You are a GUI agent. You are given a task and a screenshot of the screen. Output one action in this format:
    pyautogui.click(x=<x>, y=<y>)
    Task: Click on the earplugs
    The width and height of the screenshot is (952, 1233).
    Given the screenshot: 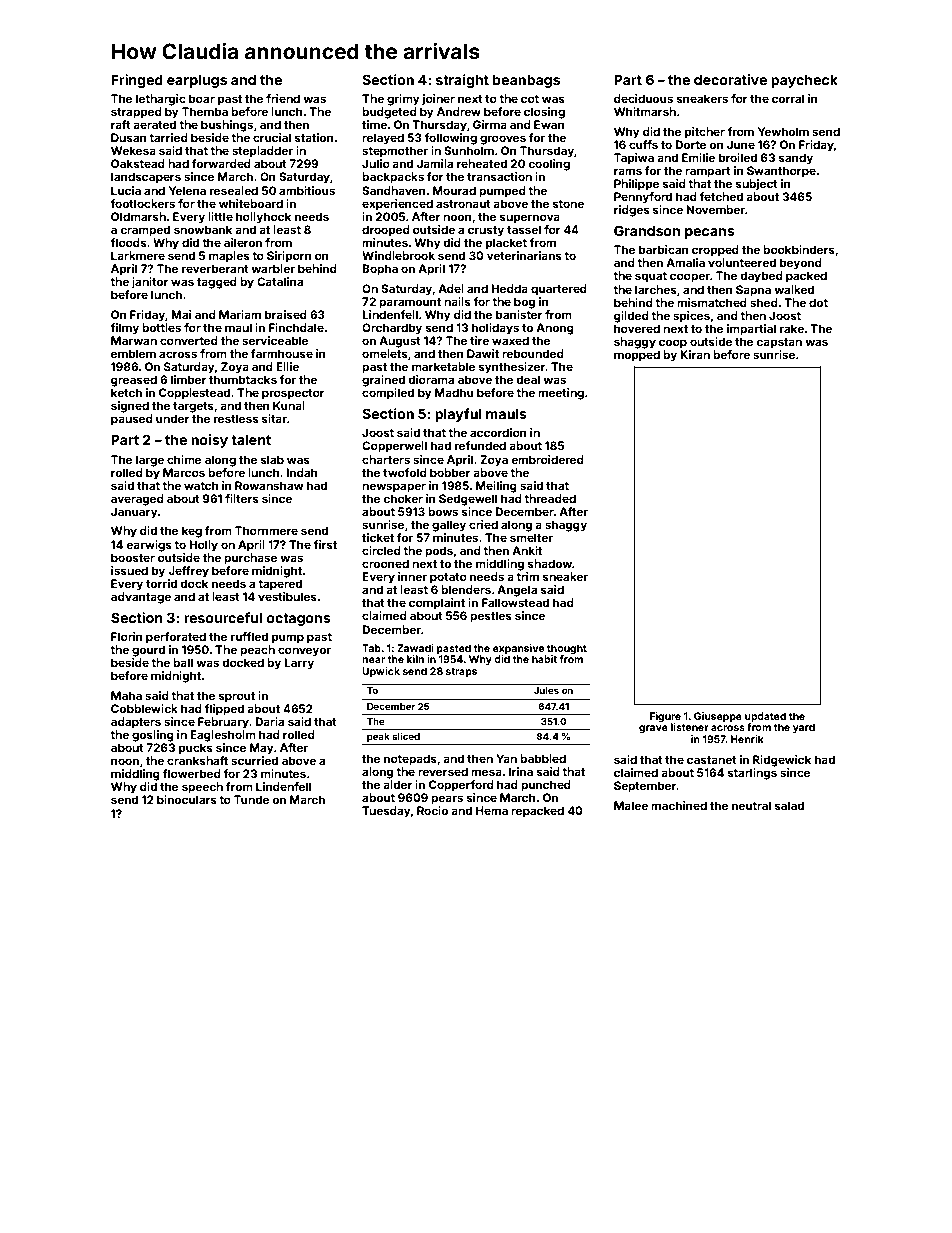 What is the action you would take?
    pyautogui.click(x=197, y=81)
